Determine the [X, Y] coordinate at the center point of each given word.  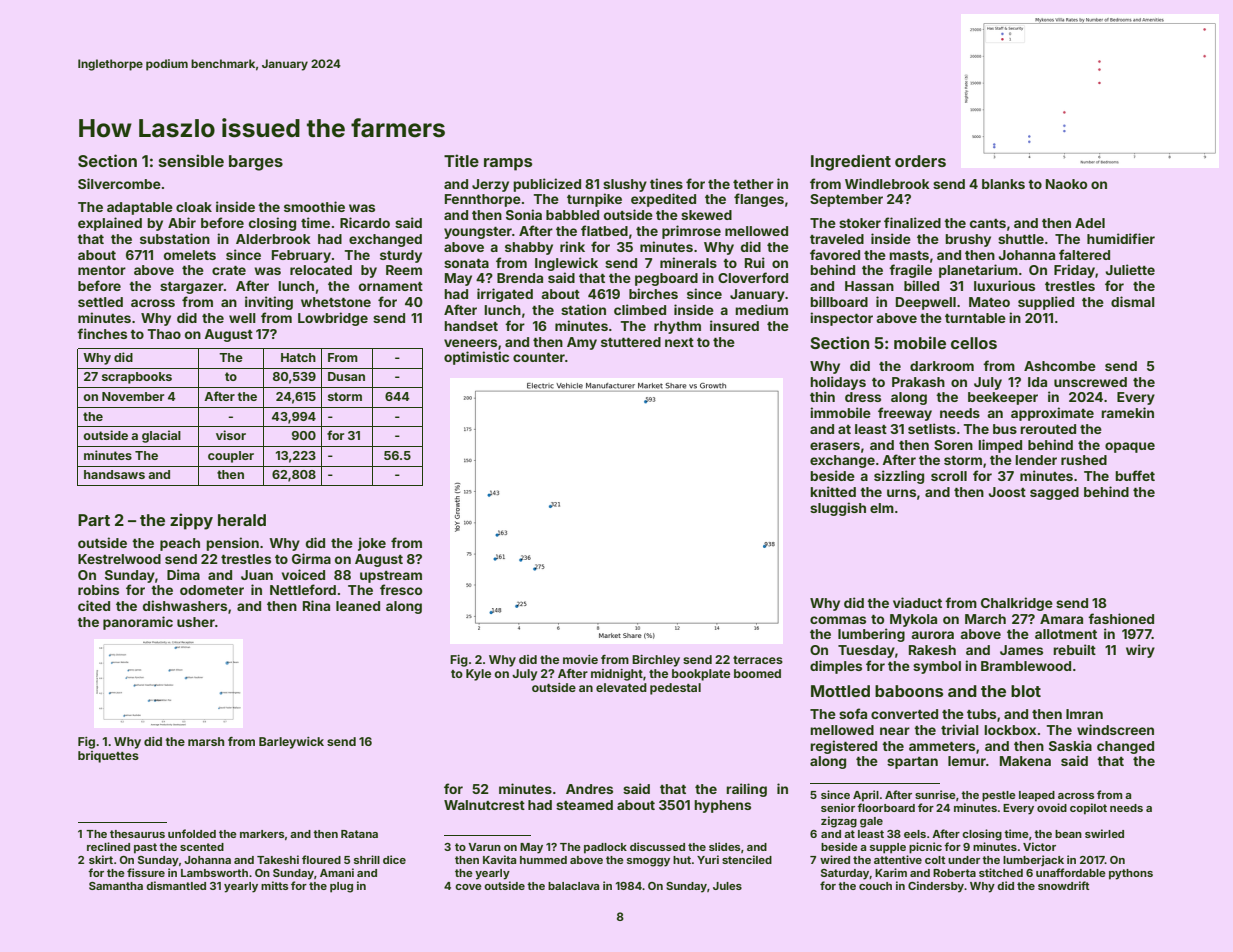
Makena [1025, 761]
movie [580, 659]
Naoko [1066, 184]
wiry [1140, 651]
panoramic [138, 623]
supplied [1046, 303]
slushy [625, 185]
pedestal [675, 689]
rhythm [677, 327]
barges [256, 163]
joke [372, 544]
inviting [269, 303]
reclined [108, 846]
